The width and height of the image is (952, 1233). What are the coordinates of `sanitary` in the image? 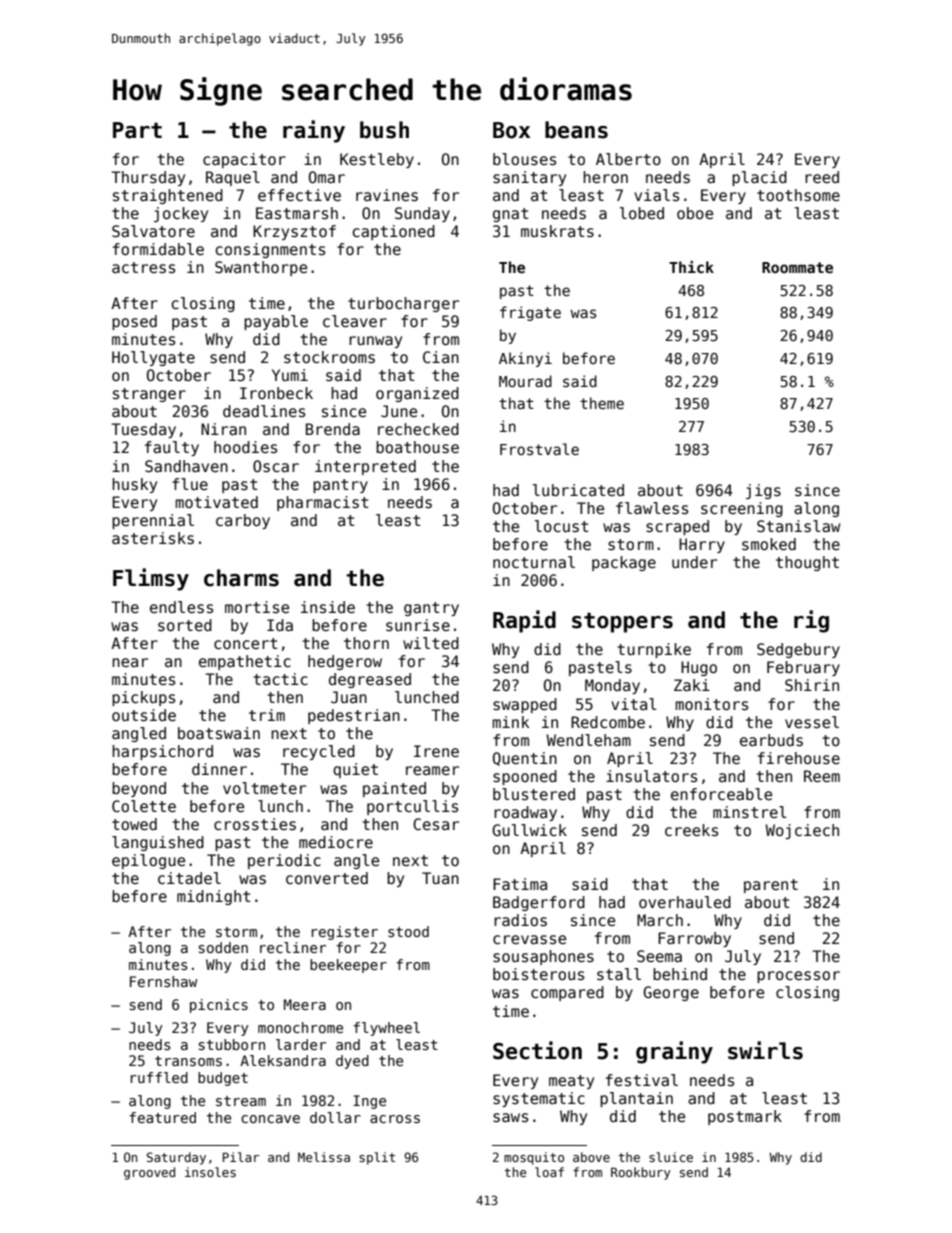 It's located at (529, 178).
